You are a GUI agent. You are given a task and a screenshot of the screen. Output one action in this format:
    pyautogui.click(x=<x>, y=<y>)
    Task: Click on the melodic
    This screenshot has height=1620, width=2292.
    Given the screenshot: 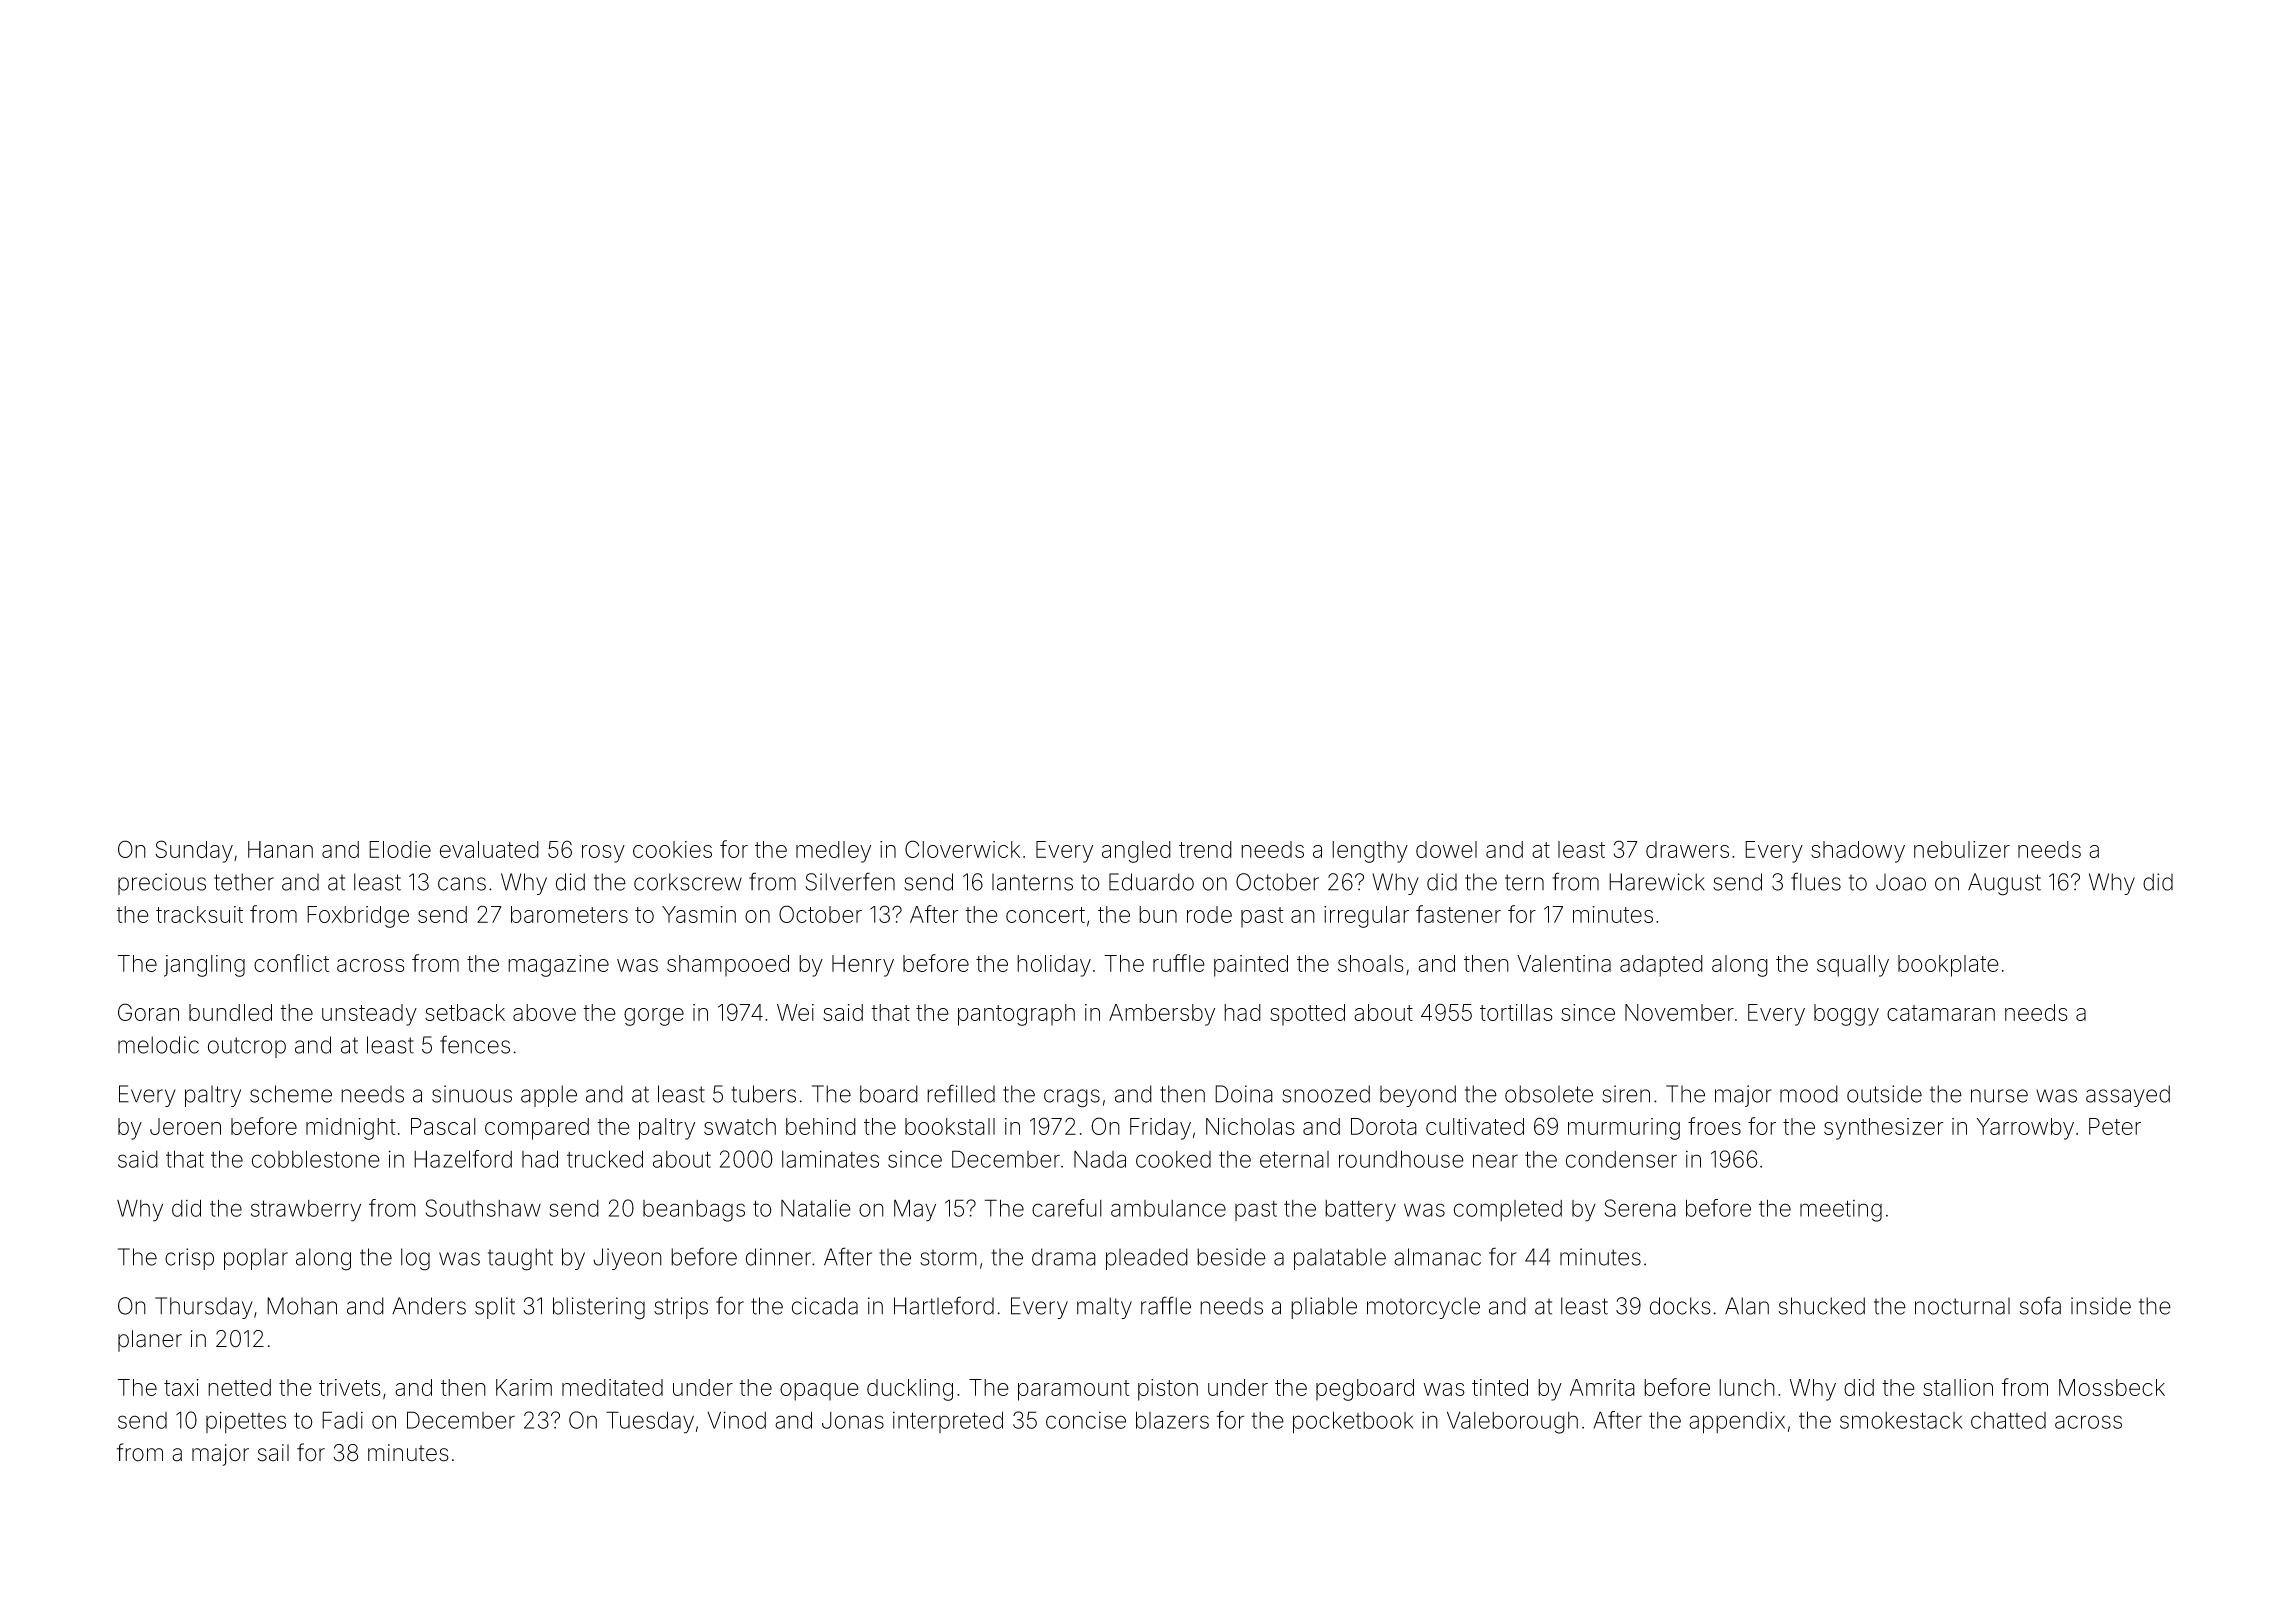 What is the action you would take?
    pyautogui.click(x=158, y=1045)
